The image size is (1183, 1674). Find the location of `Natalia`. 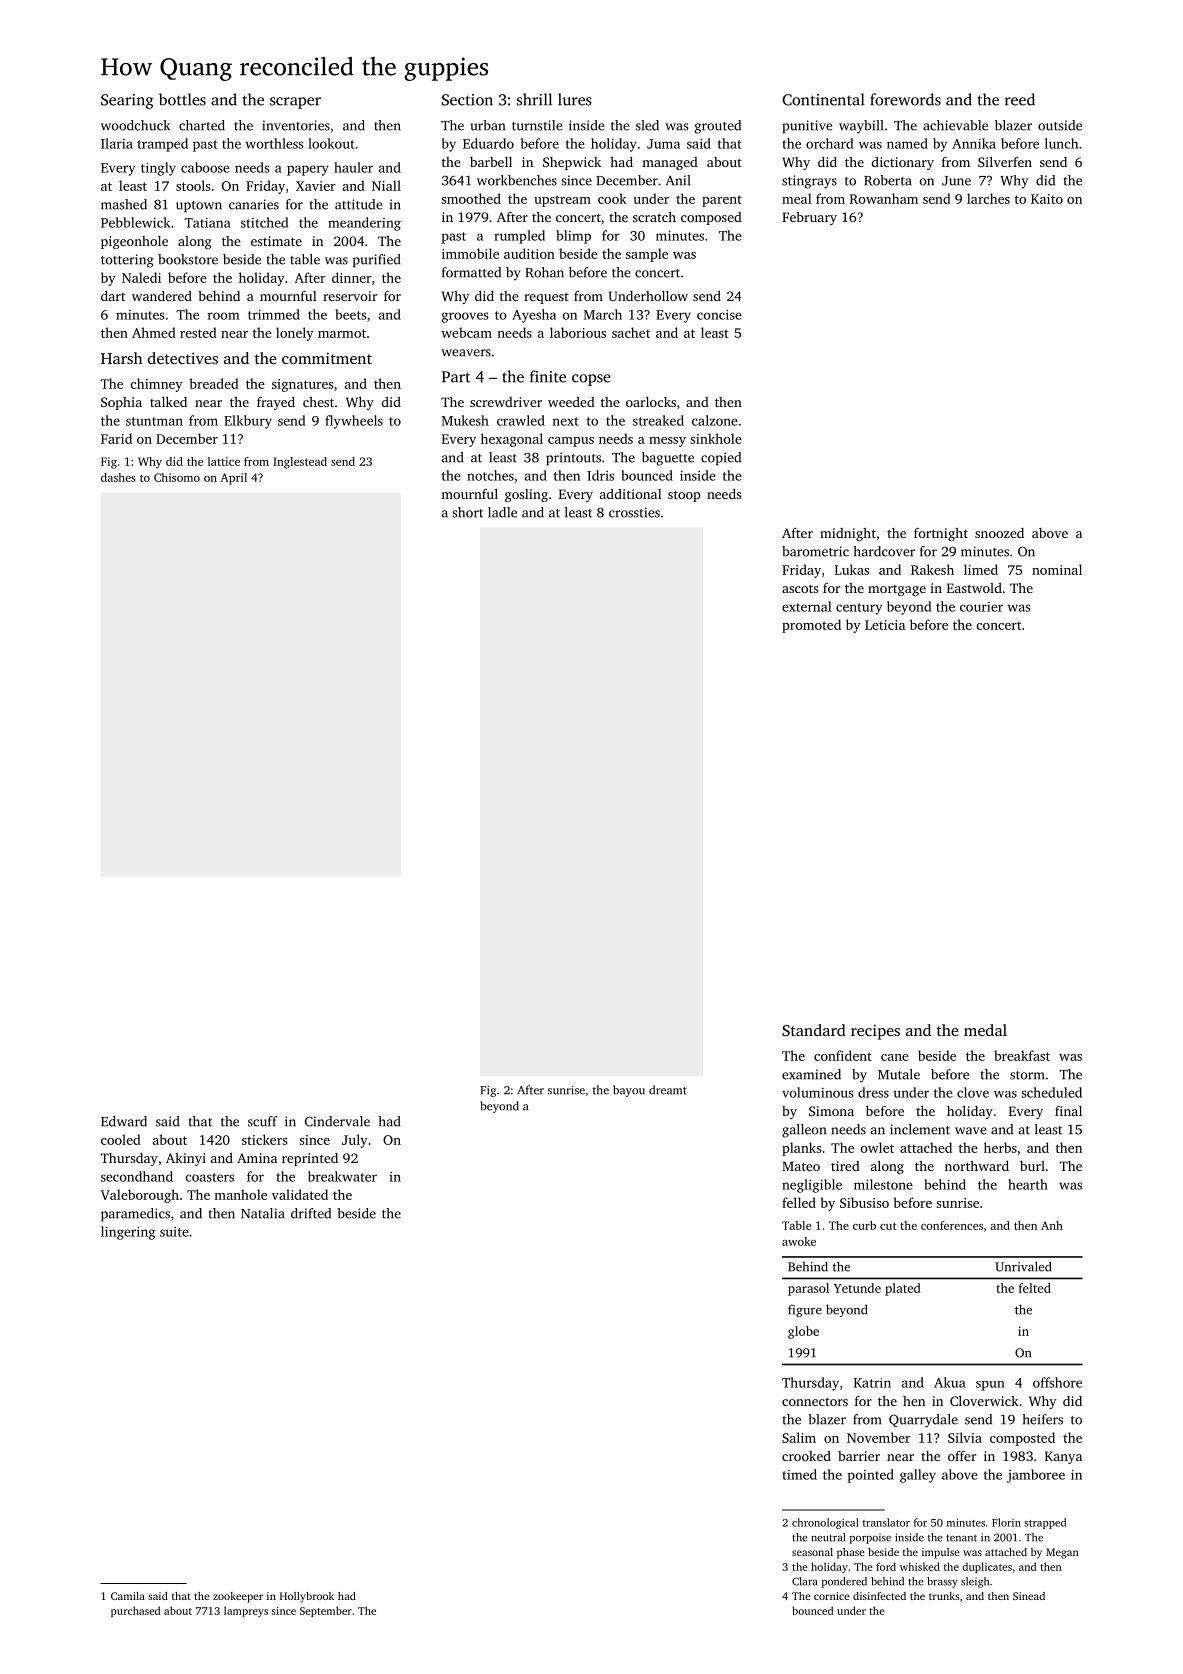

Natalia is located at coordinates (263, 1213).
